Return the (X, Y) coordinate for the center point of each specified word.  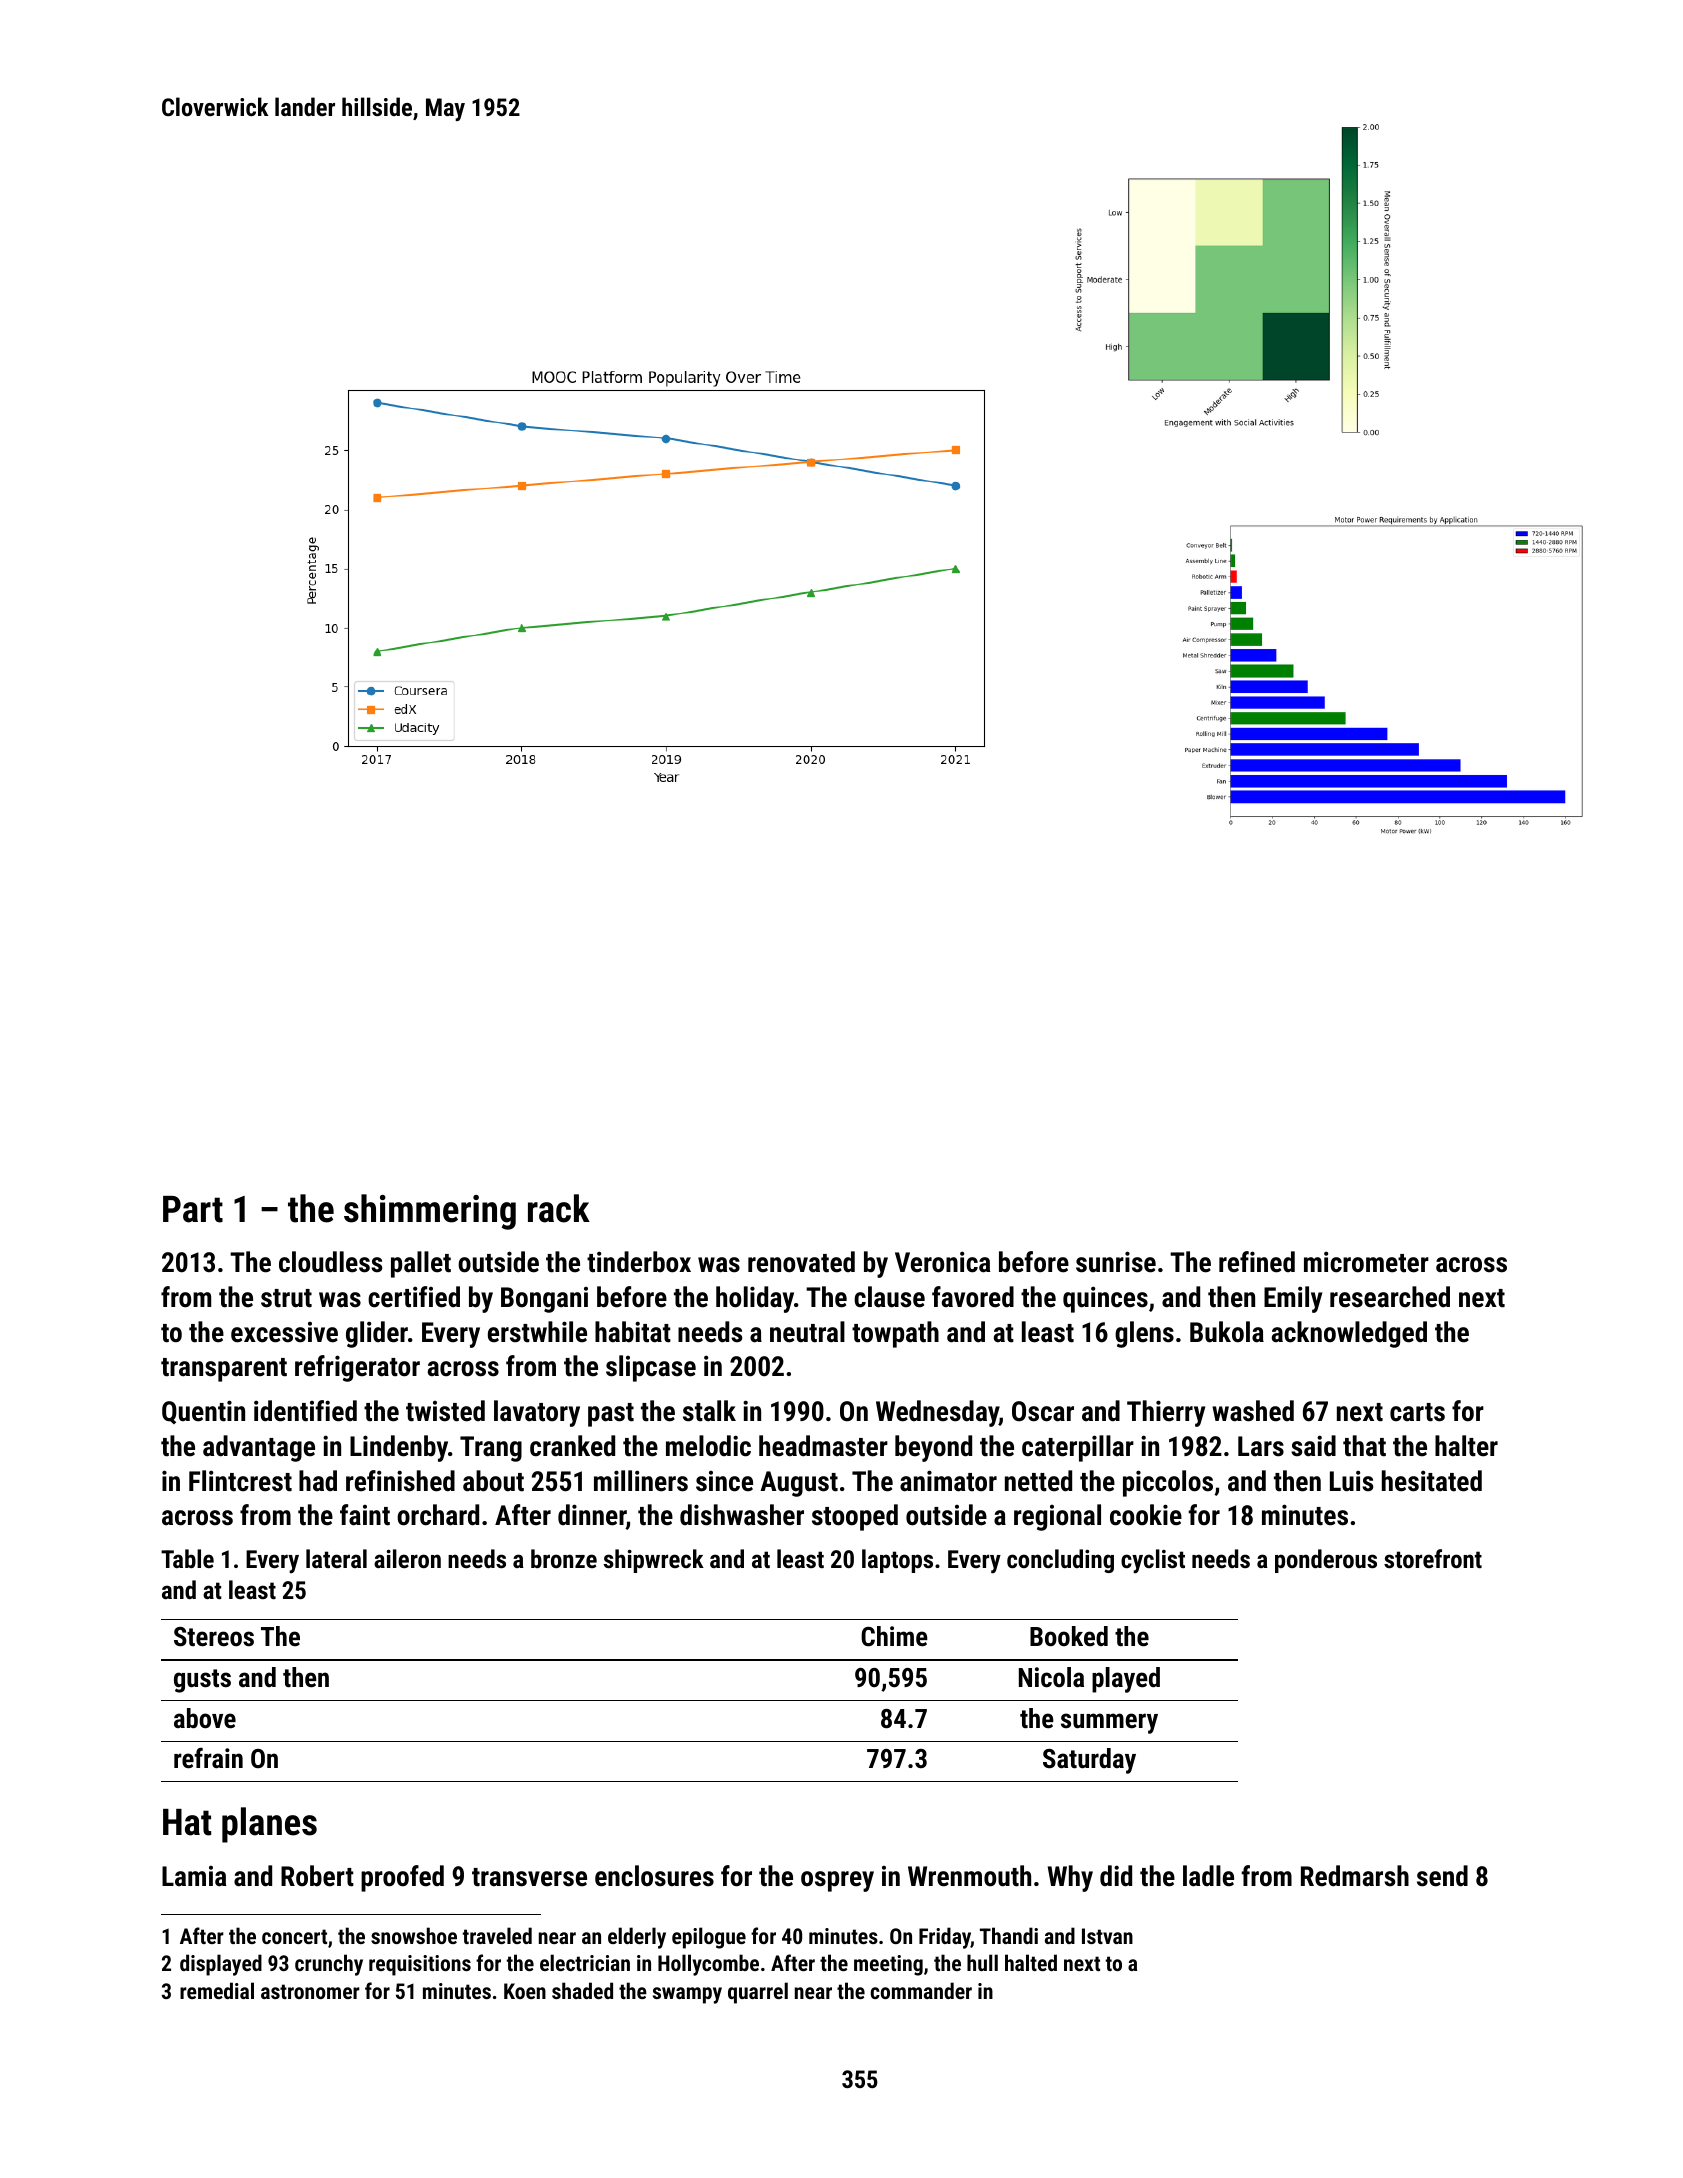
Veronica (942, 1262)
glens (1144, 1334)
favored (973, 1297)
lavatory (537, 1413)
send (1442, 1876)
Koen (525, 1991)
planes (269, 1825)
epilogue (709, 1938)
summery (1109, 1723)
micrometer (1366, 1262)
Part (193, 1209)
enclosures (654, 1876)
